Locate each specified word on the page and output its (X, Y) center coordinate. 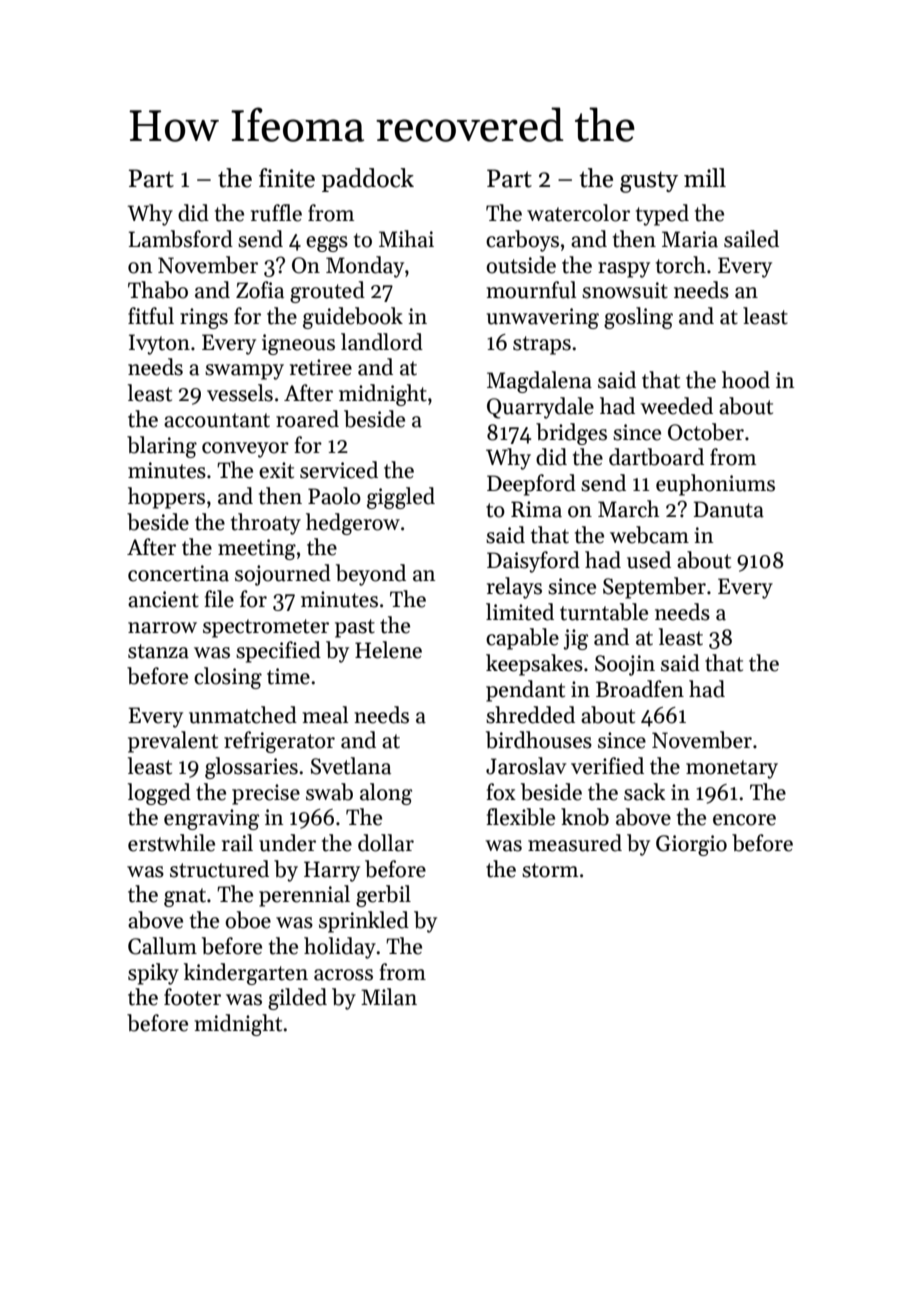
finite (287, 178)
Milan (389, 997)
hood (746, 380)
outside (521, 265)
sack (644, 792)
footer (192, 997)
